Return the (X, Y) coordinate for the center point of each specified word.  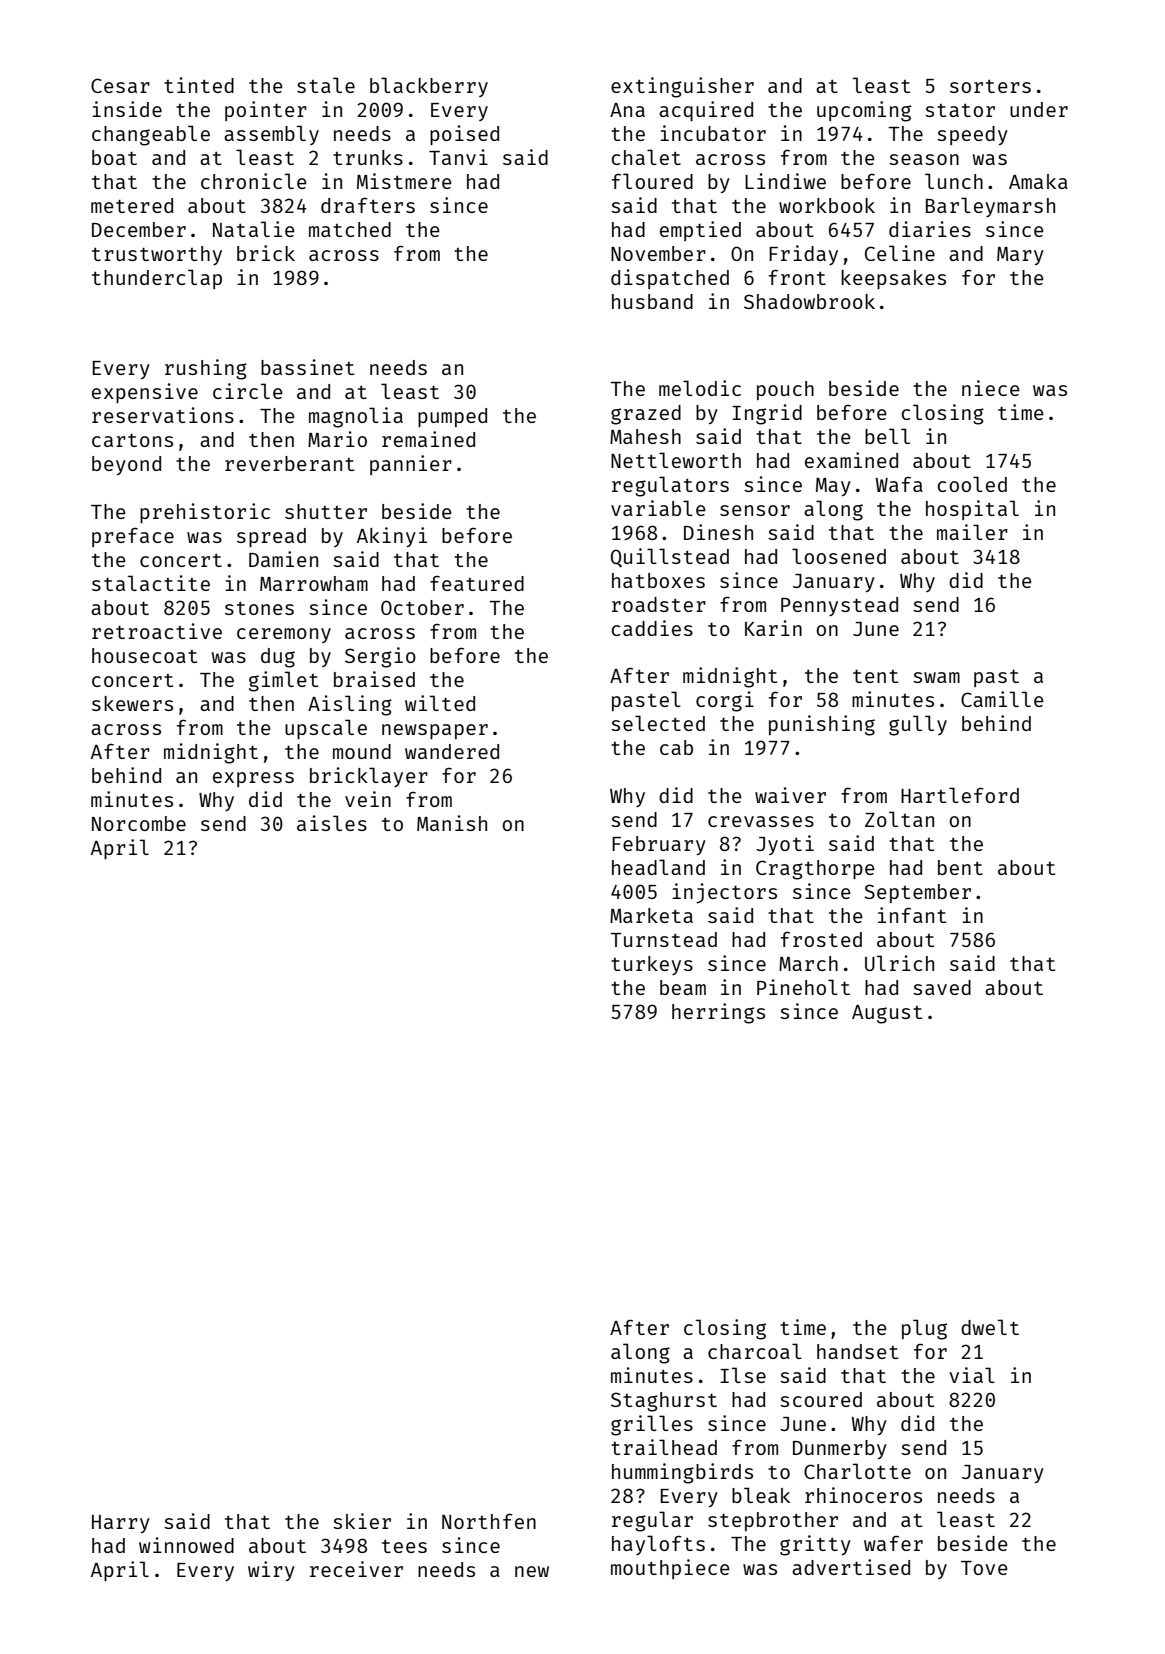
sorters (990, 86)
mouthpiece (670, 1569)
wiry (271, 1571)
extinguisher (682, 87)
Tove (984, 1568)
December (139, 229)
